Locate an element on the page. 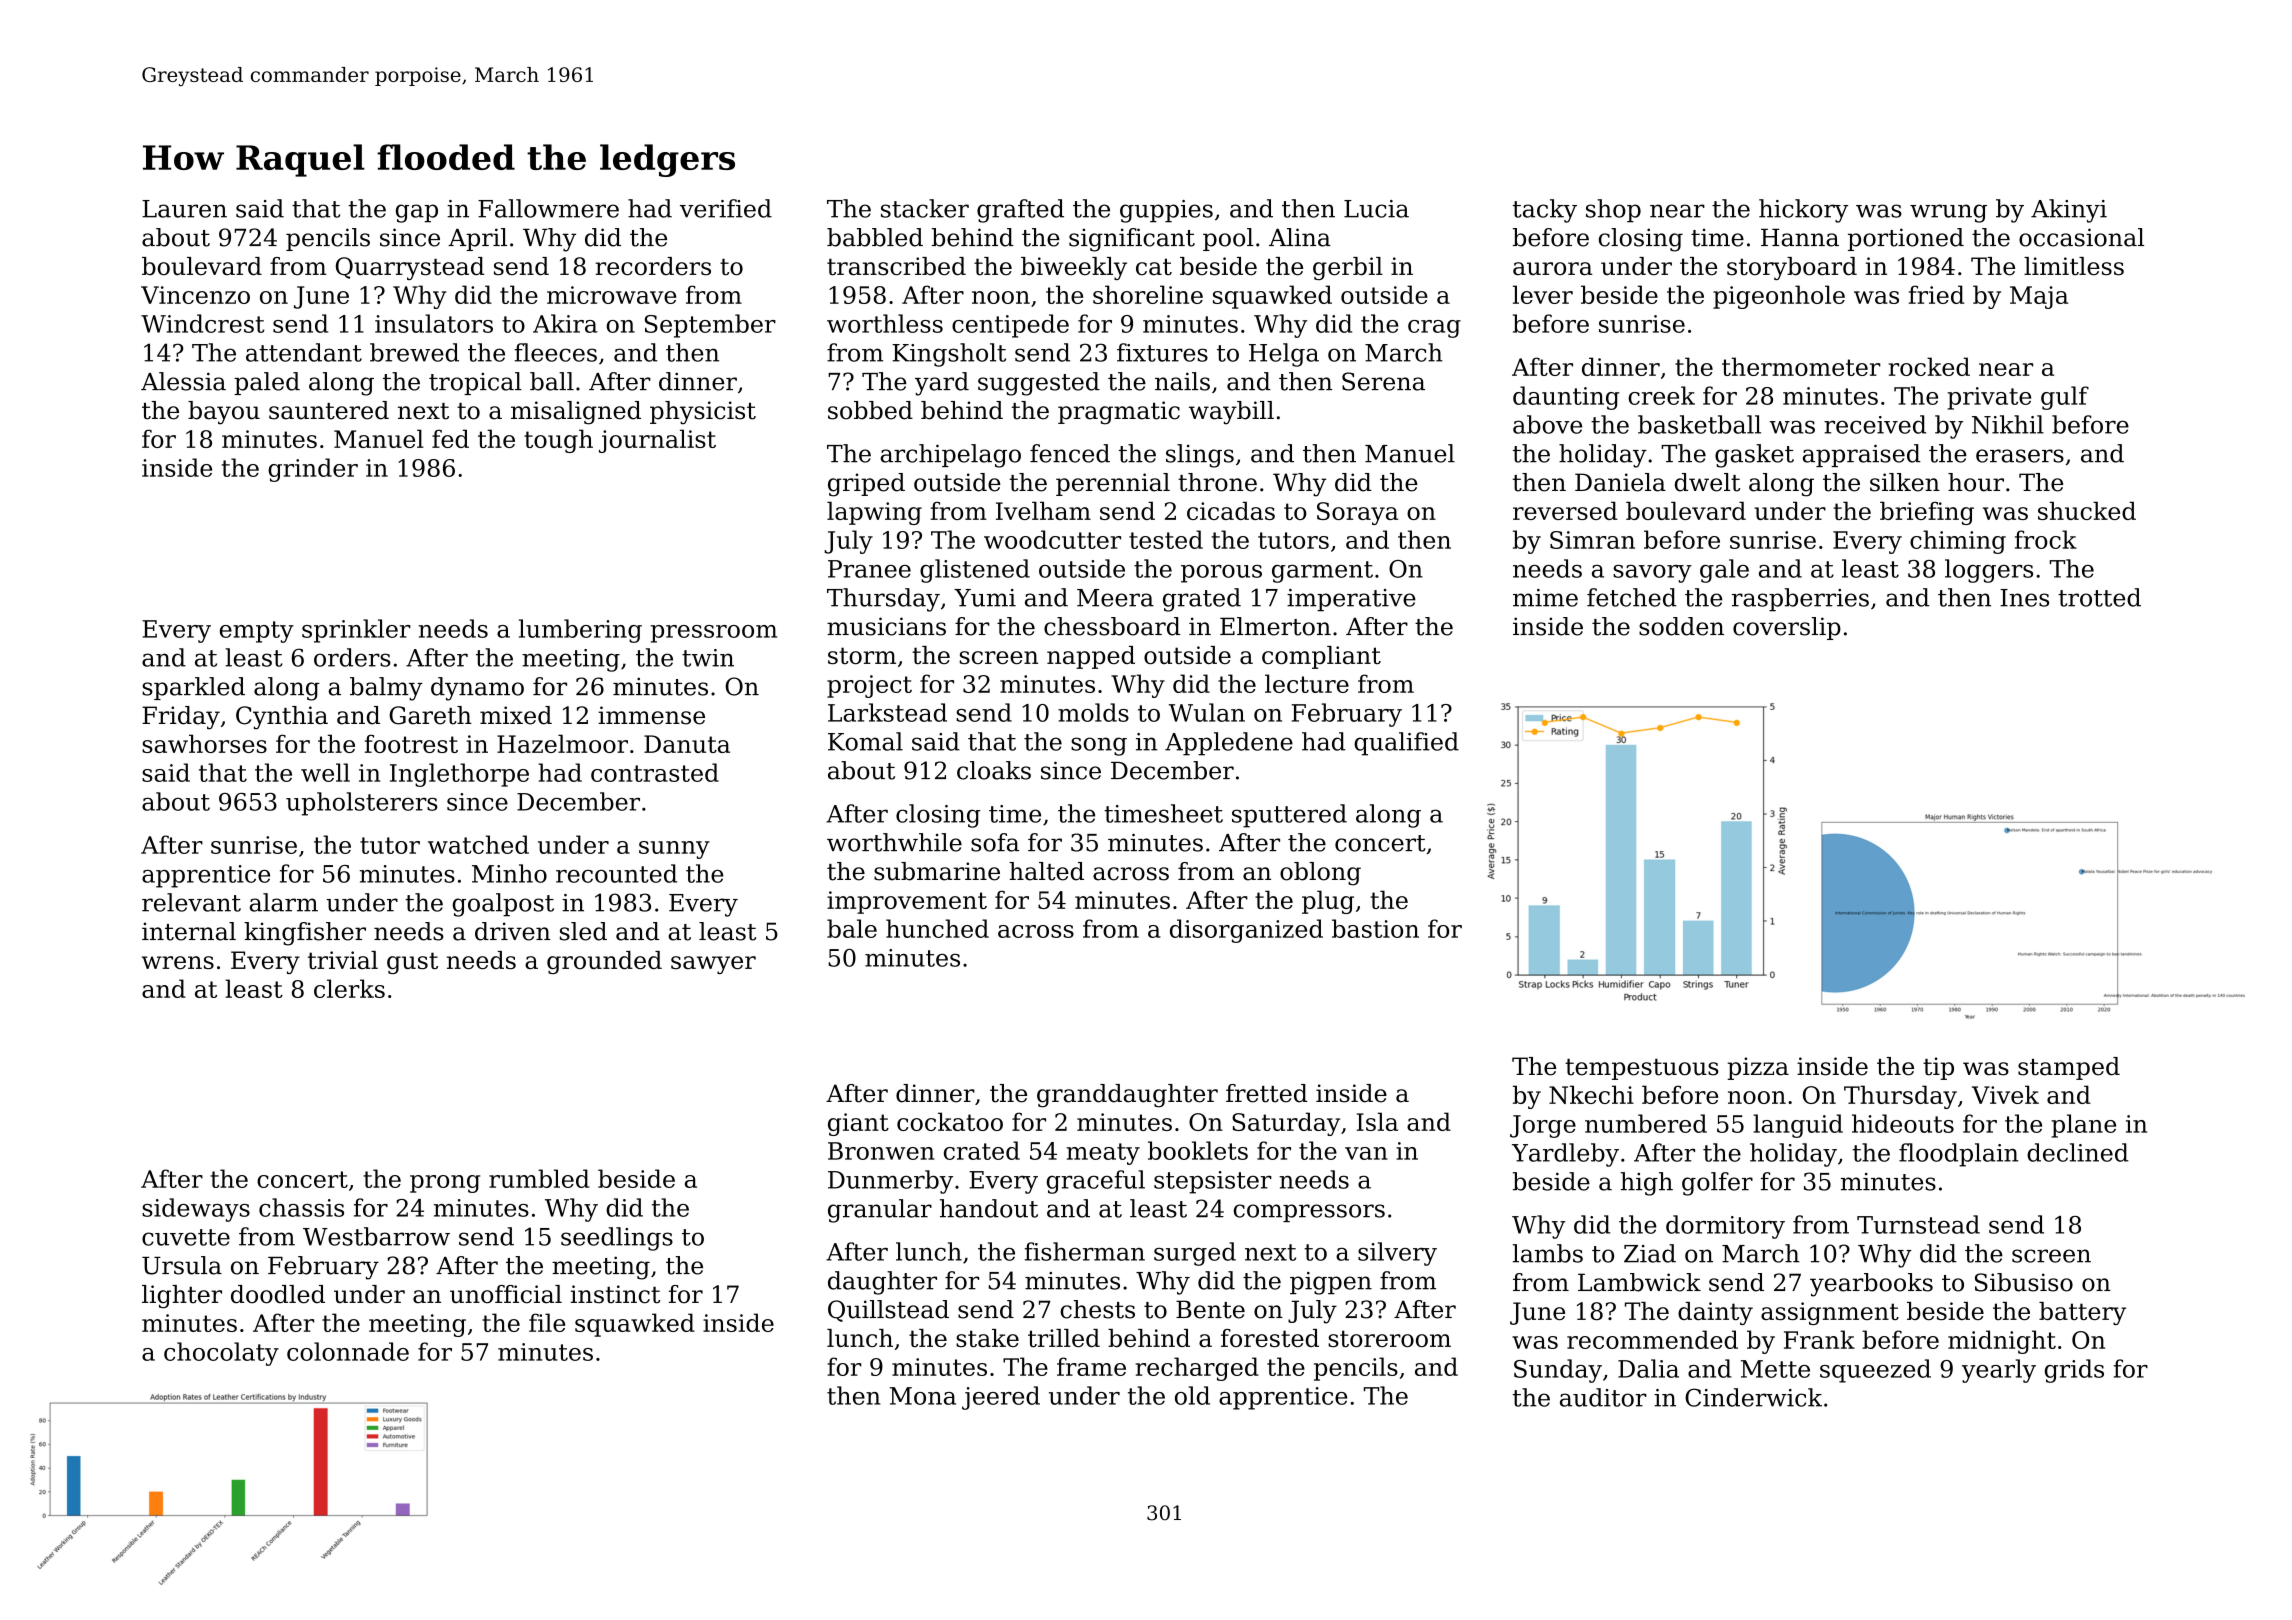  coverslip is located at coordinates (1787, 628).
